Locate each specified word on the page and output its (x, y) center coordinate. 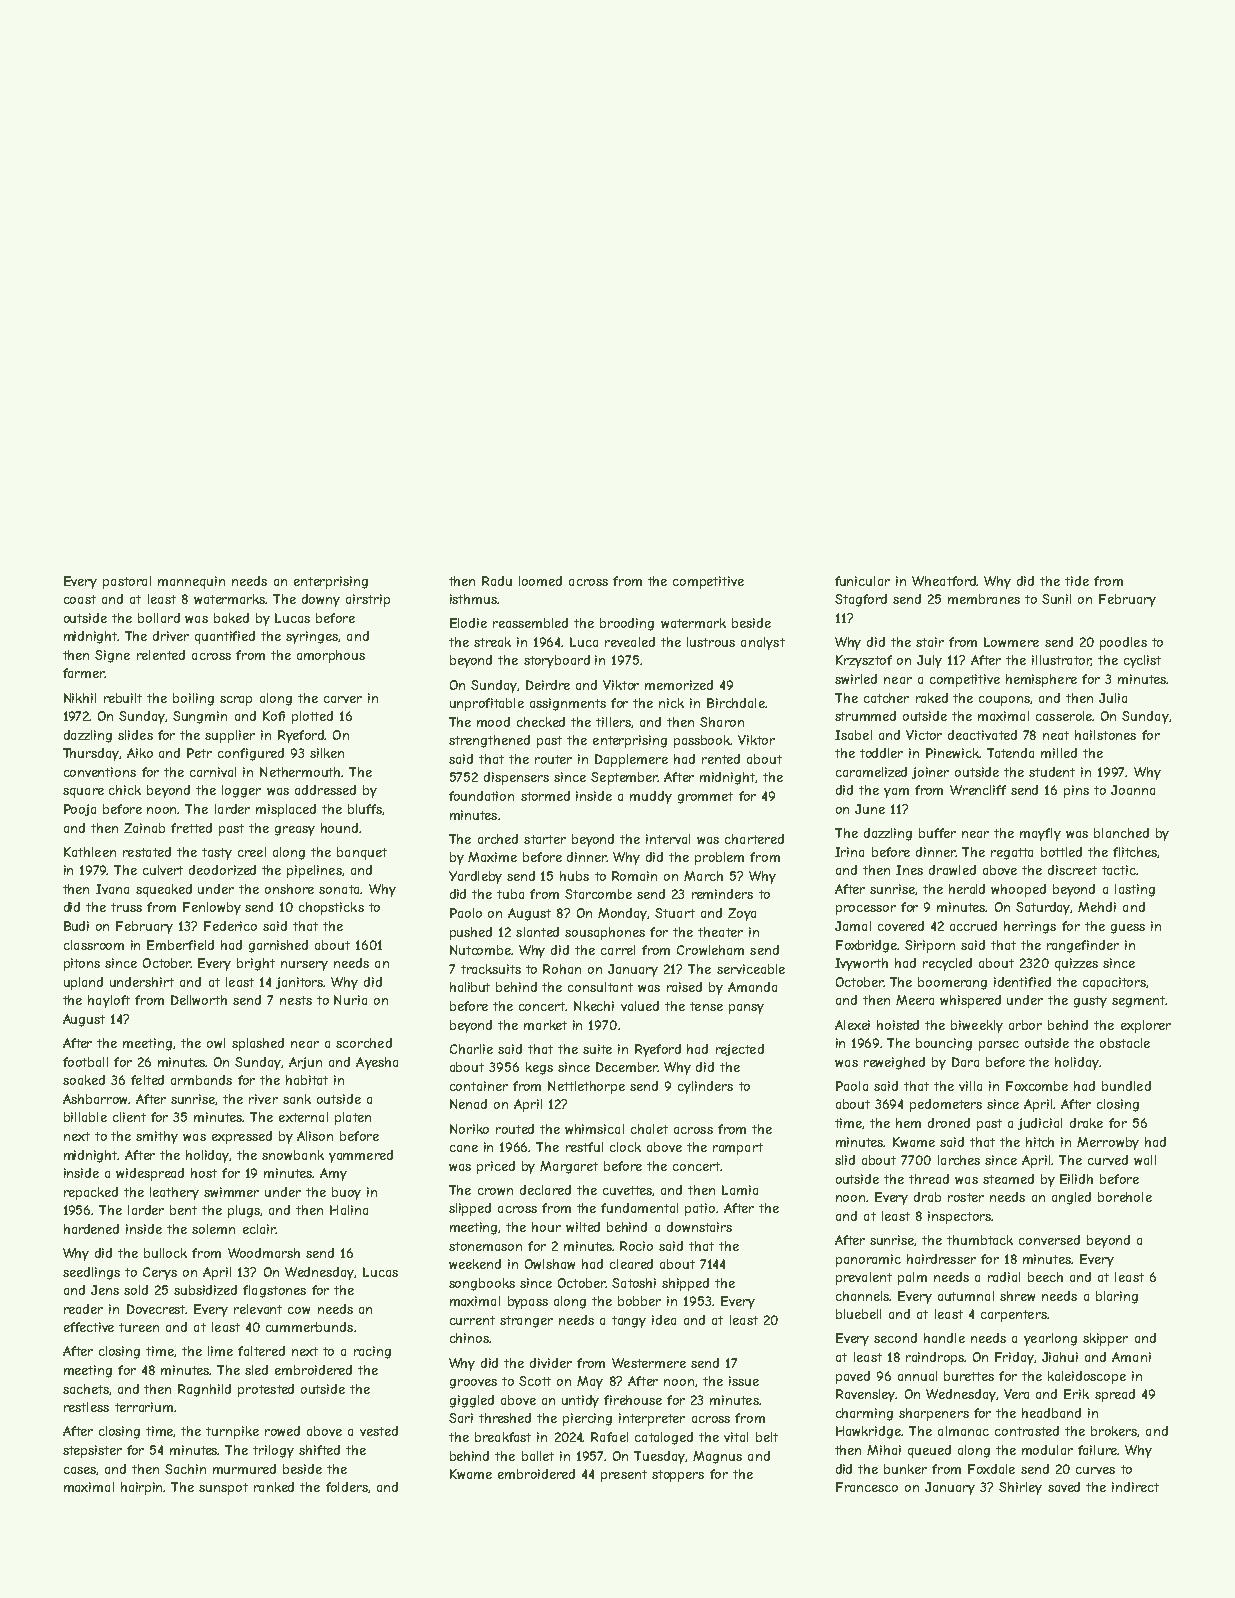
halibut (470, 987)
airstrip (368, 600)
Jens (105, 1290)
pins (1076, 791)
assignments (568, 704)
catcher (886, 698)
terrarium (144, 1407)
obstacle (1125, 1043)
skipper (1105, 1339)
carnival (213, 772)
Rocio (636, 1246)
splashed (258, 1044)
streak (492, 642)
